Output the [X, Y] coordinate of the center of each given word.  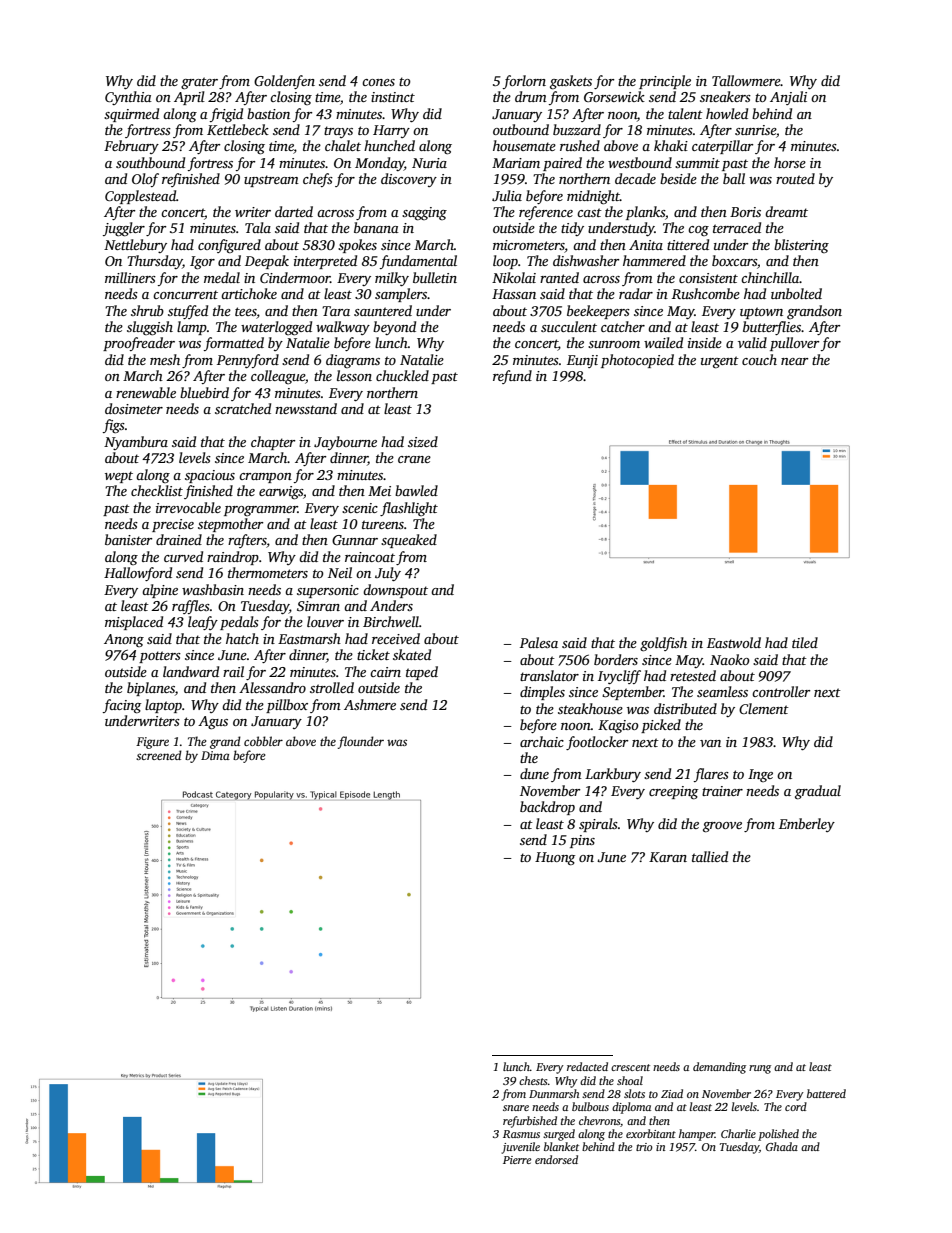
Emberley [807, 825]
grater [199, 83]
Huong [555, 859]
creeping [673, 793]
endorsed [556, 1159]
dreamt [786, 211]
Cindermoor [295, 277]
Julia [507, 195]
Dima [215, 755]
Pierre [517, 1160]
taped [422, 673]
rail [233, 671]
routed [795, 178]
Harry [391, 131]
